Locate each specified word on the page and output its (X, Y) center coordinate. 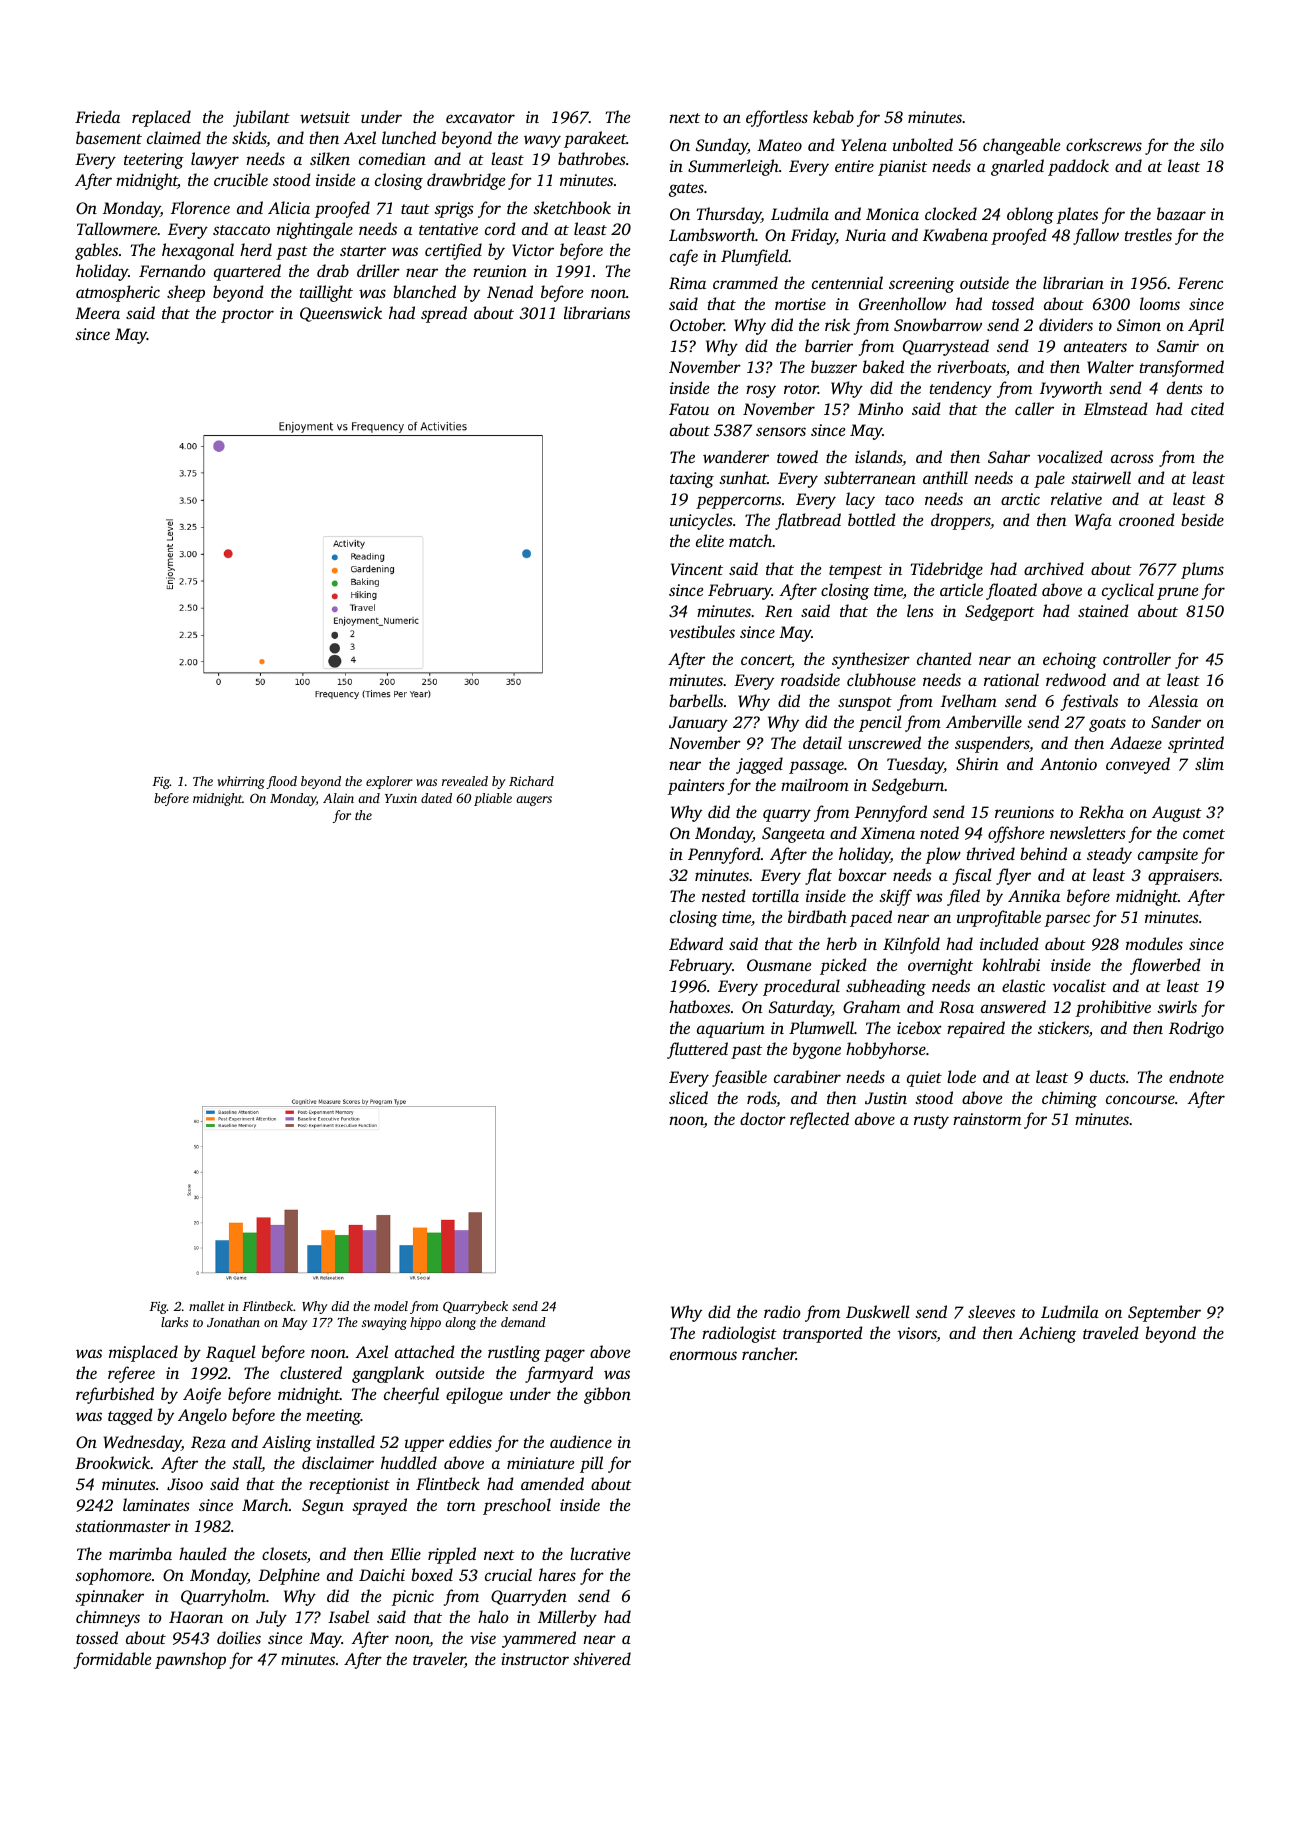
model (391, 1306)
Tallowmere (117, 228)
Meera (97, 313)
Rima (687, 283)
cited (1207, 408)
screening (921, 285)
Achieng (1047, 1334)
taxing (692, 480)
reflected (819, 1120)
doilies (239, 1637)
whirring (241, 782)
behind (1043, 853)
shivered (602, 1658)
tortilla (775, 895)
